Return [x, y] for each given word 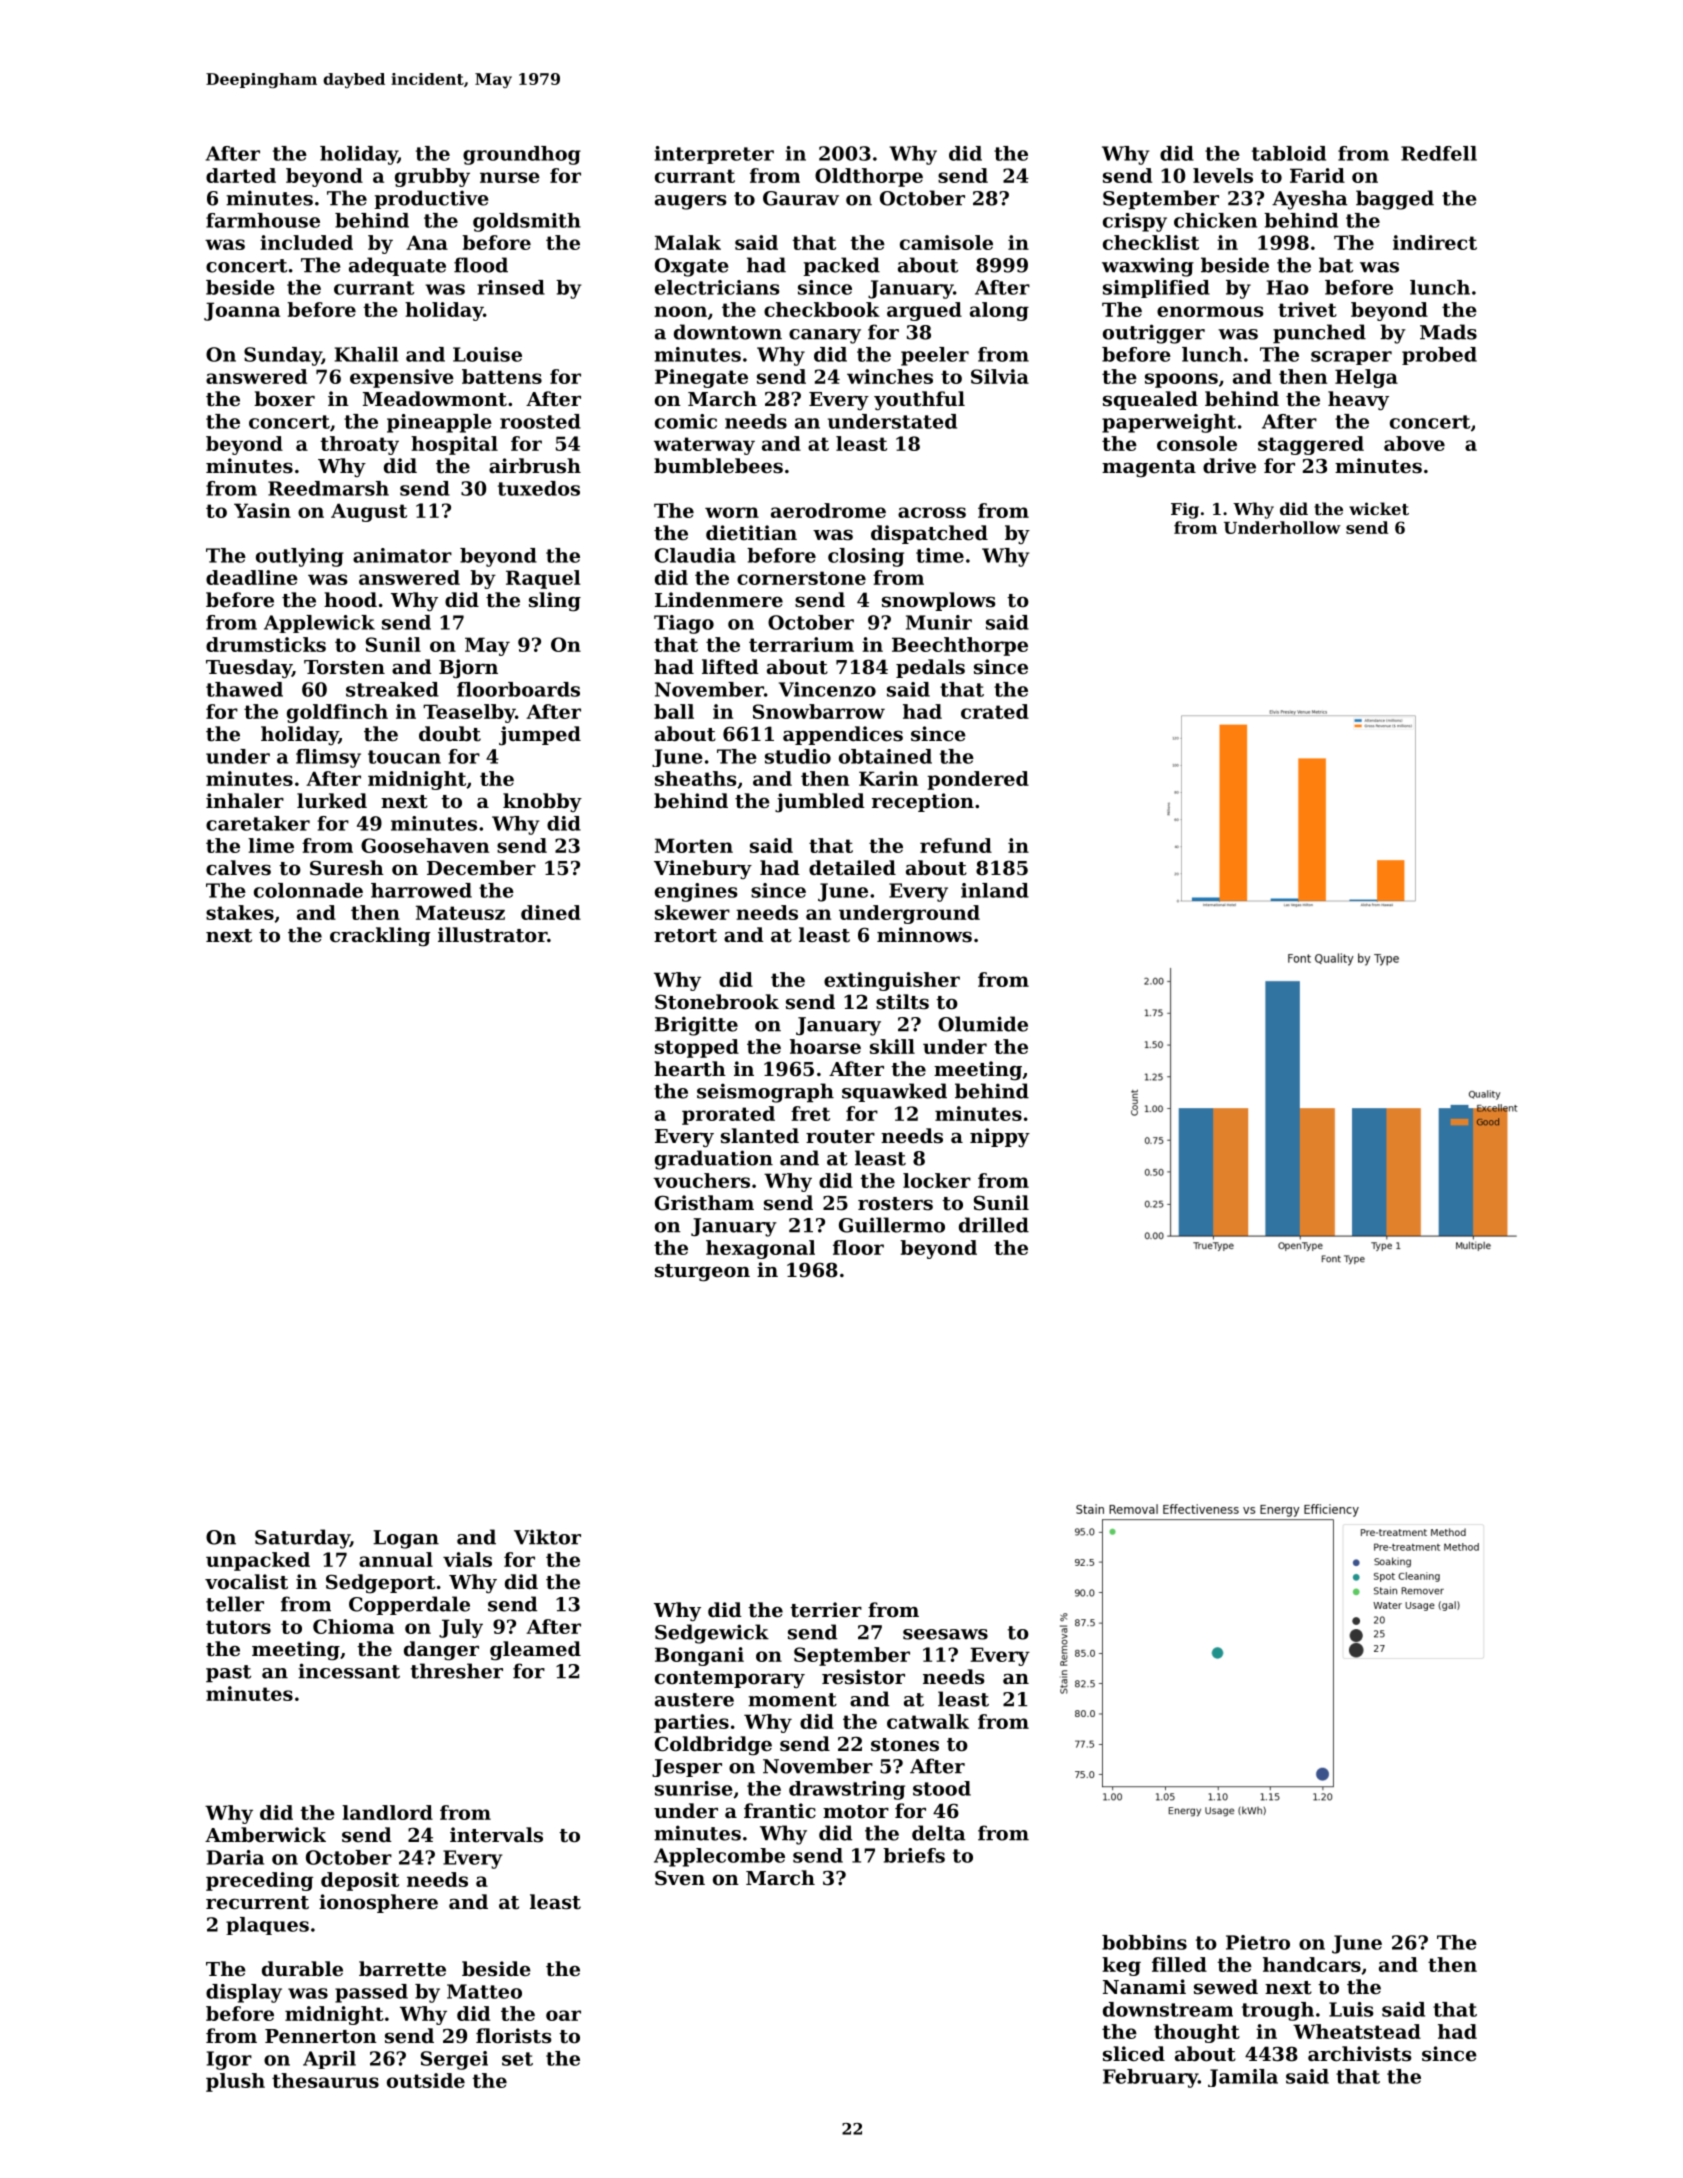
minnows [924, 934]
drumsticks [266, 644]
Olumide [983, 1024]
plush [235, 2082]
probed [1439, 356]
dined [551, 912]
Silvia [1000, 376]
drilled [994, 1225]
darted [241, 175]
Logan [406, 1539]
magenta [1149, 469]
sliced [1134, 2053]
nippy [1000, 1137]
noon [680, 311]
